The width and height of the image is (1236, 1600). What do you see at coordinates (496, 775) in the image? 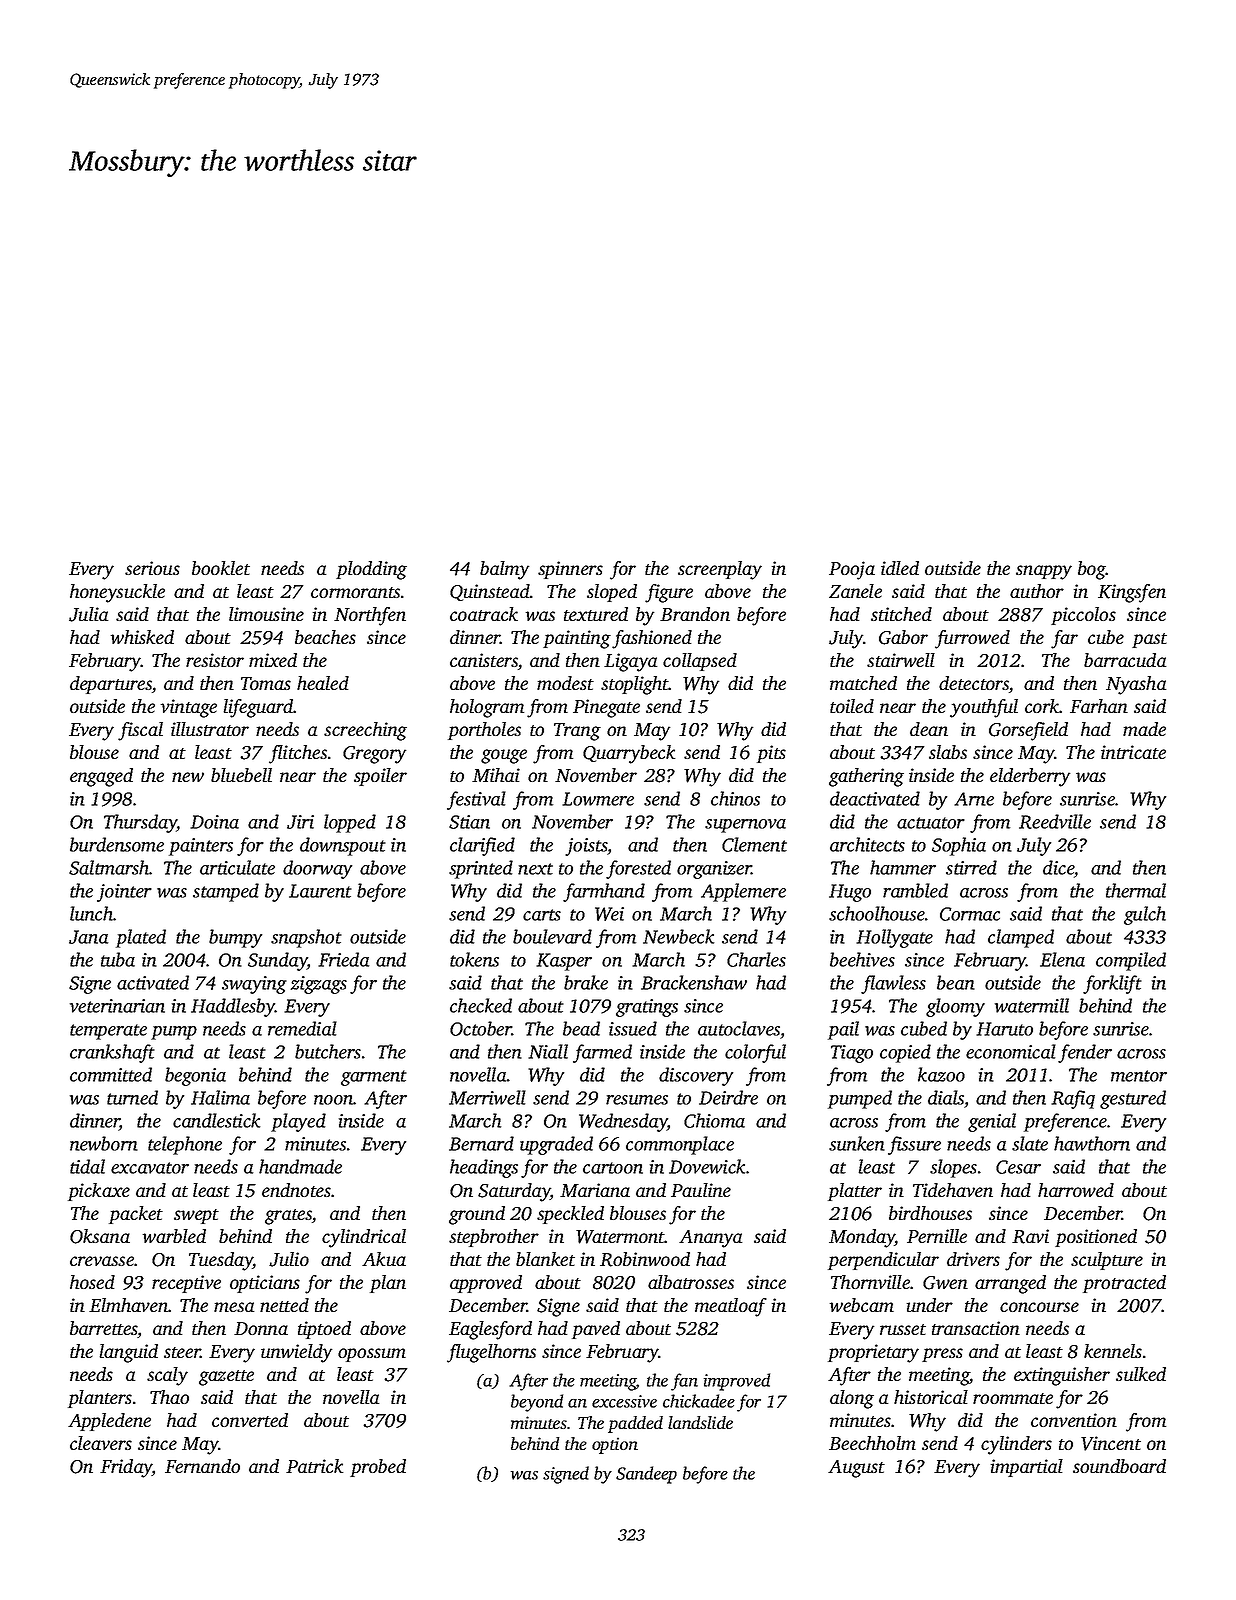
I see `Mihai` at bounding box center [496, 775].
